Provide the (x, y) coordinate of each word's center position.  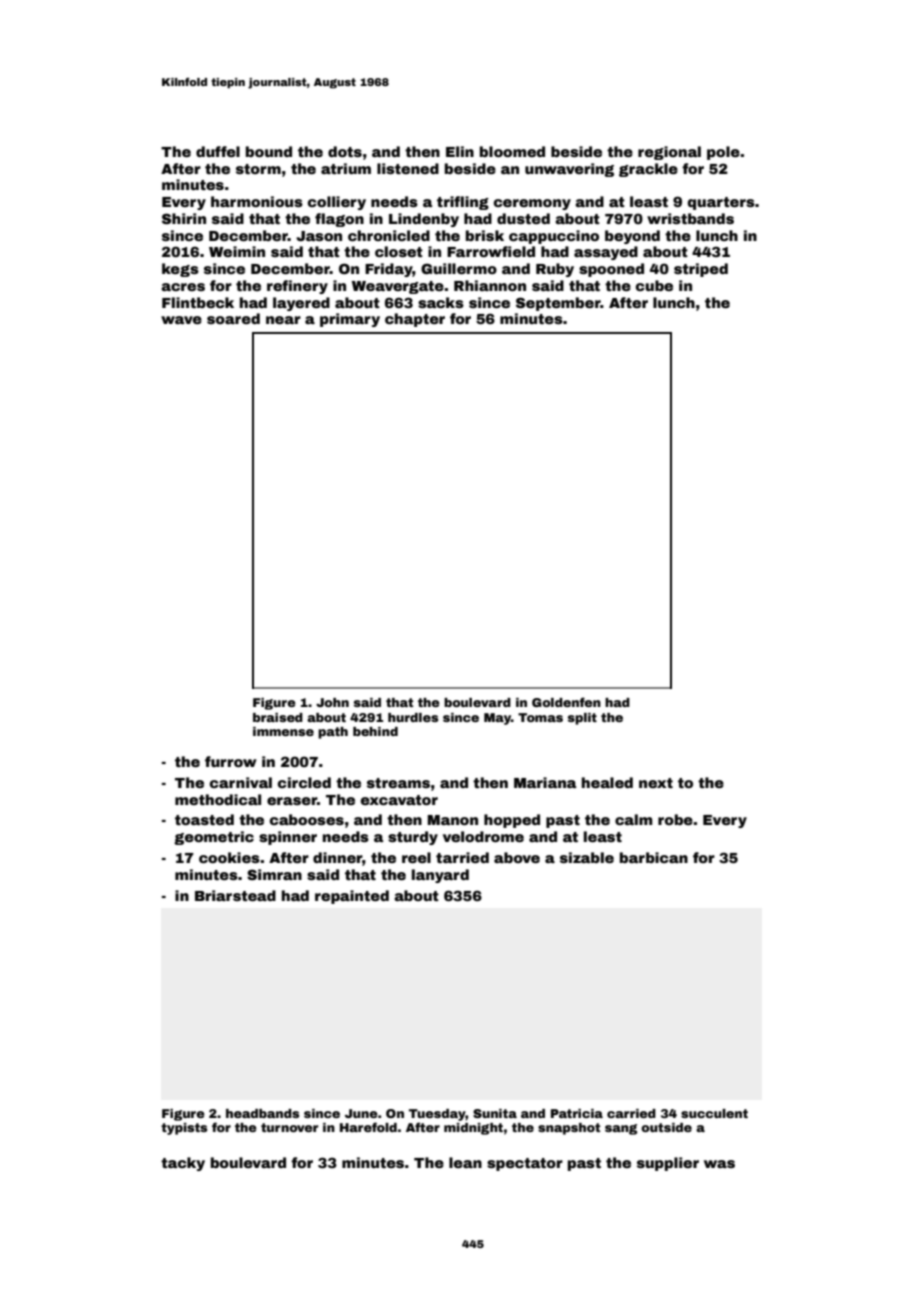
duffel (218, 151)
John (332, 702)
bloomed (512, 151)
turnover (290, 1127)
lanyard (440, 876)
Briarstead (235, 895)
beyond (632, 237)
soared (233, 318)
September (558, 304)
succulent (714, 1113)
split (582, 719)
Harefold (368, 1127)
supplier (668, 1164)
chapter (415, 320)
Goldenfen (566, 702)
